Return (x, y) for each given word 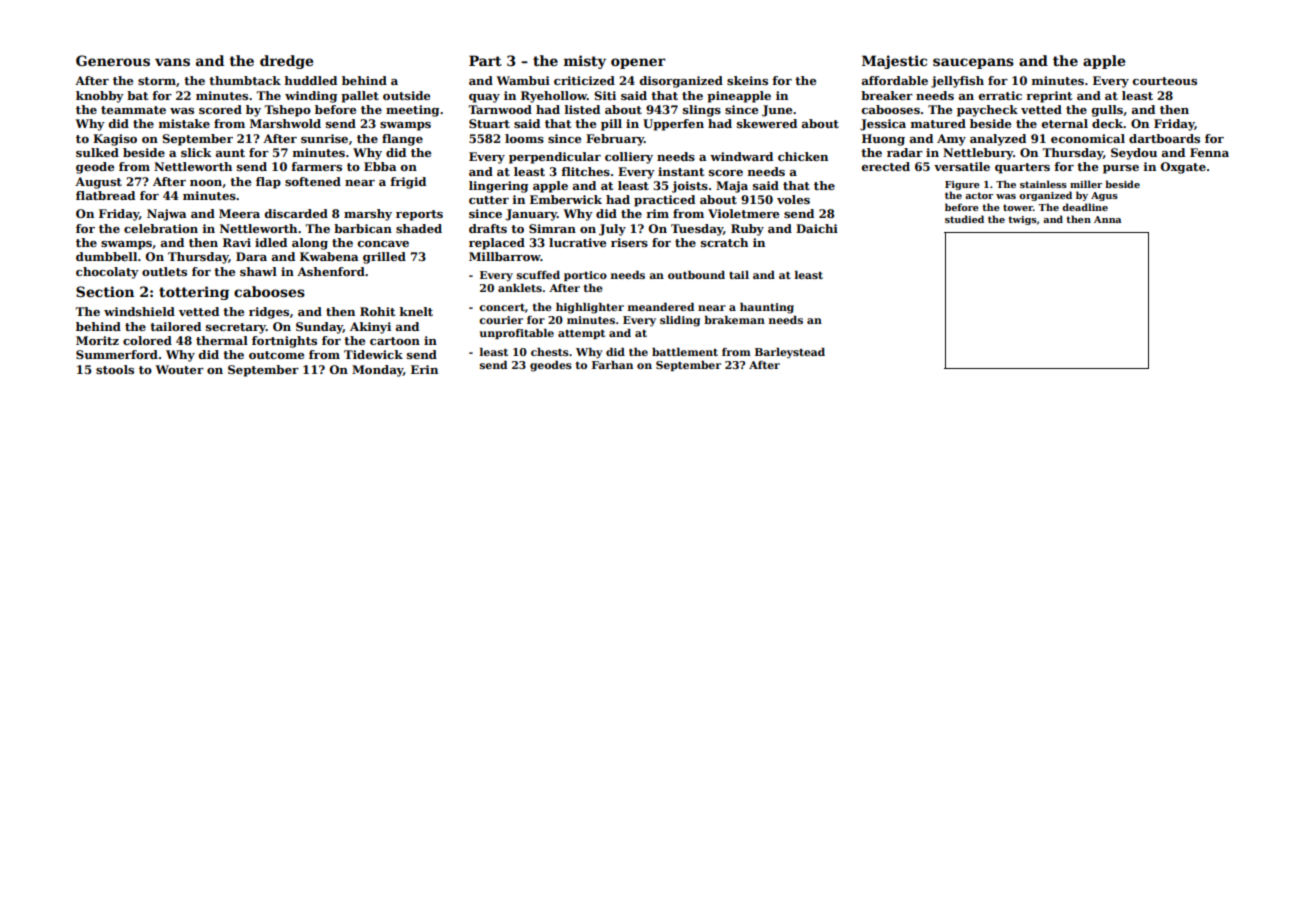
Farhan (612, 365)
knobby (100, 97)
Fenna (1209, 152)
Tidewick (373, 354)
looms (524, 138)
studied (964, 219)
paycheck (987, 111)
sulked (97, 152)
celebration (161, 228)
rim (657, 213)
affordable (895, 80)
